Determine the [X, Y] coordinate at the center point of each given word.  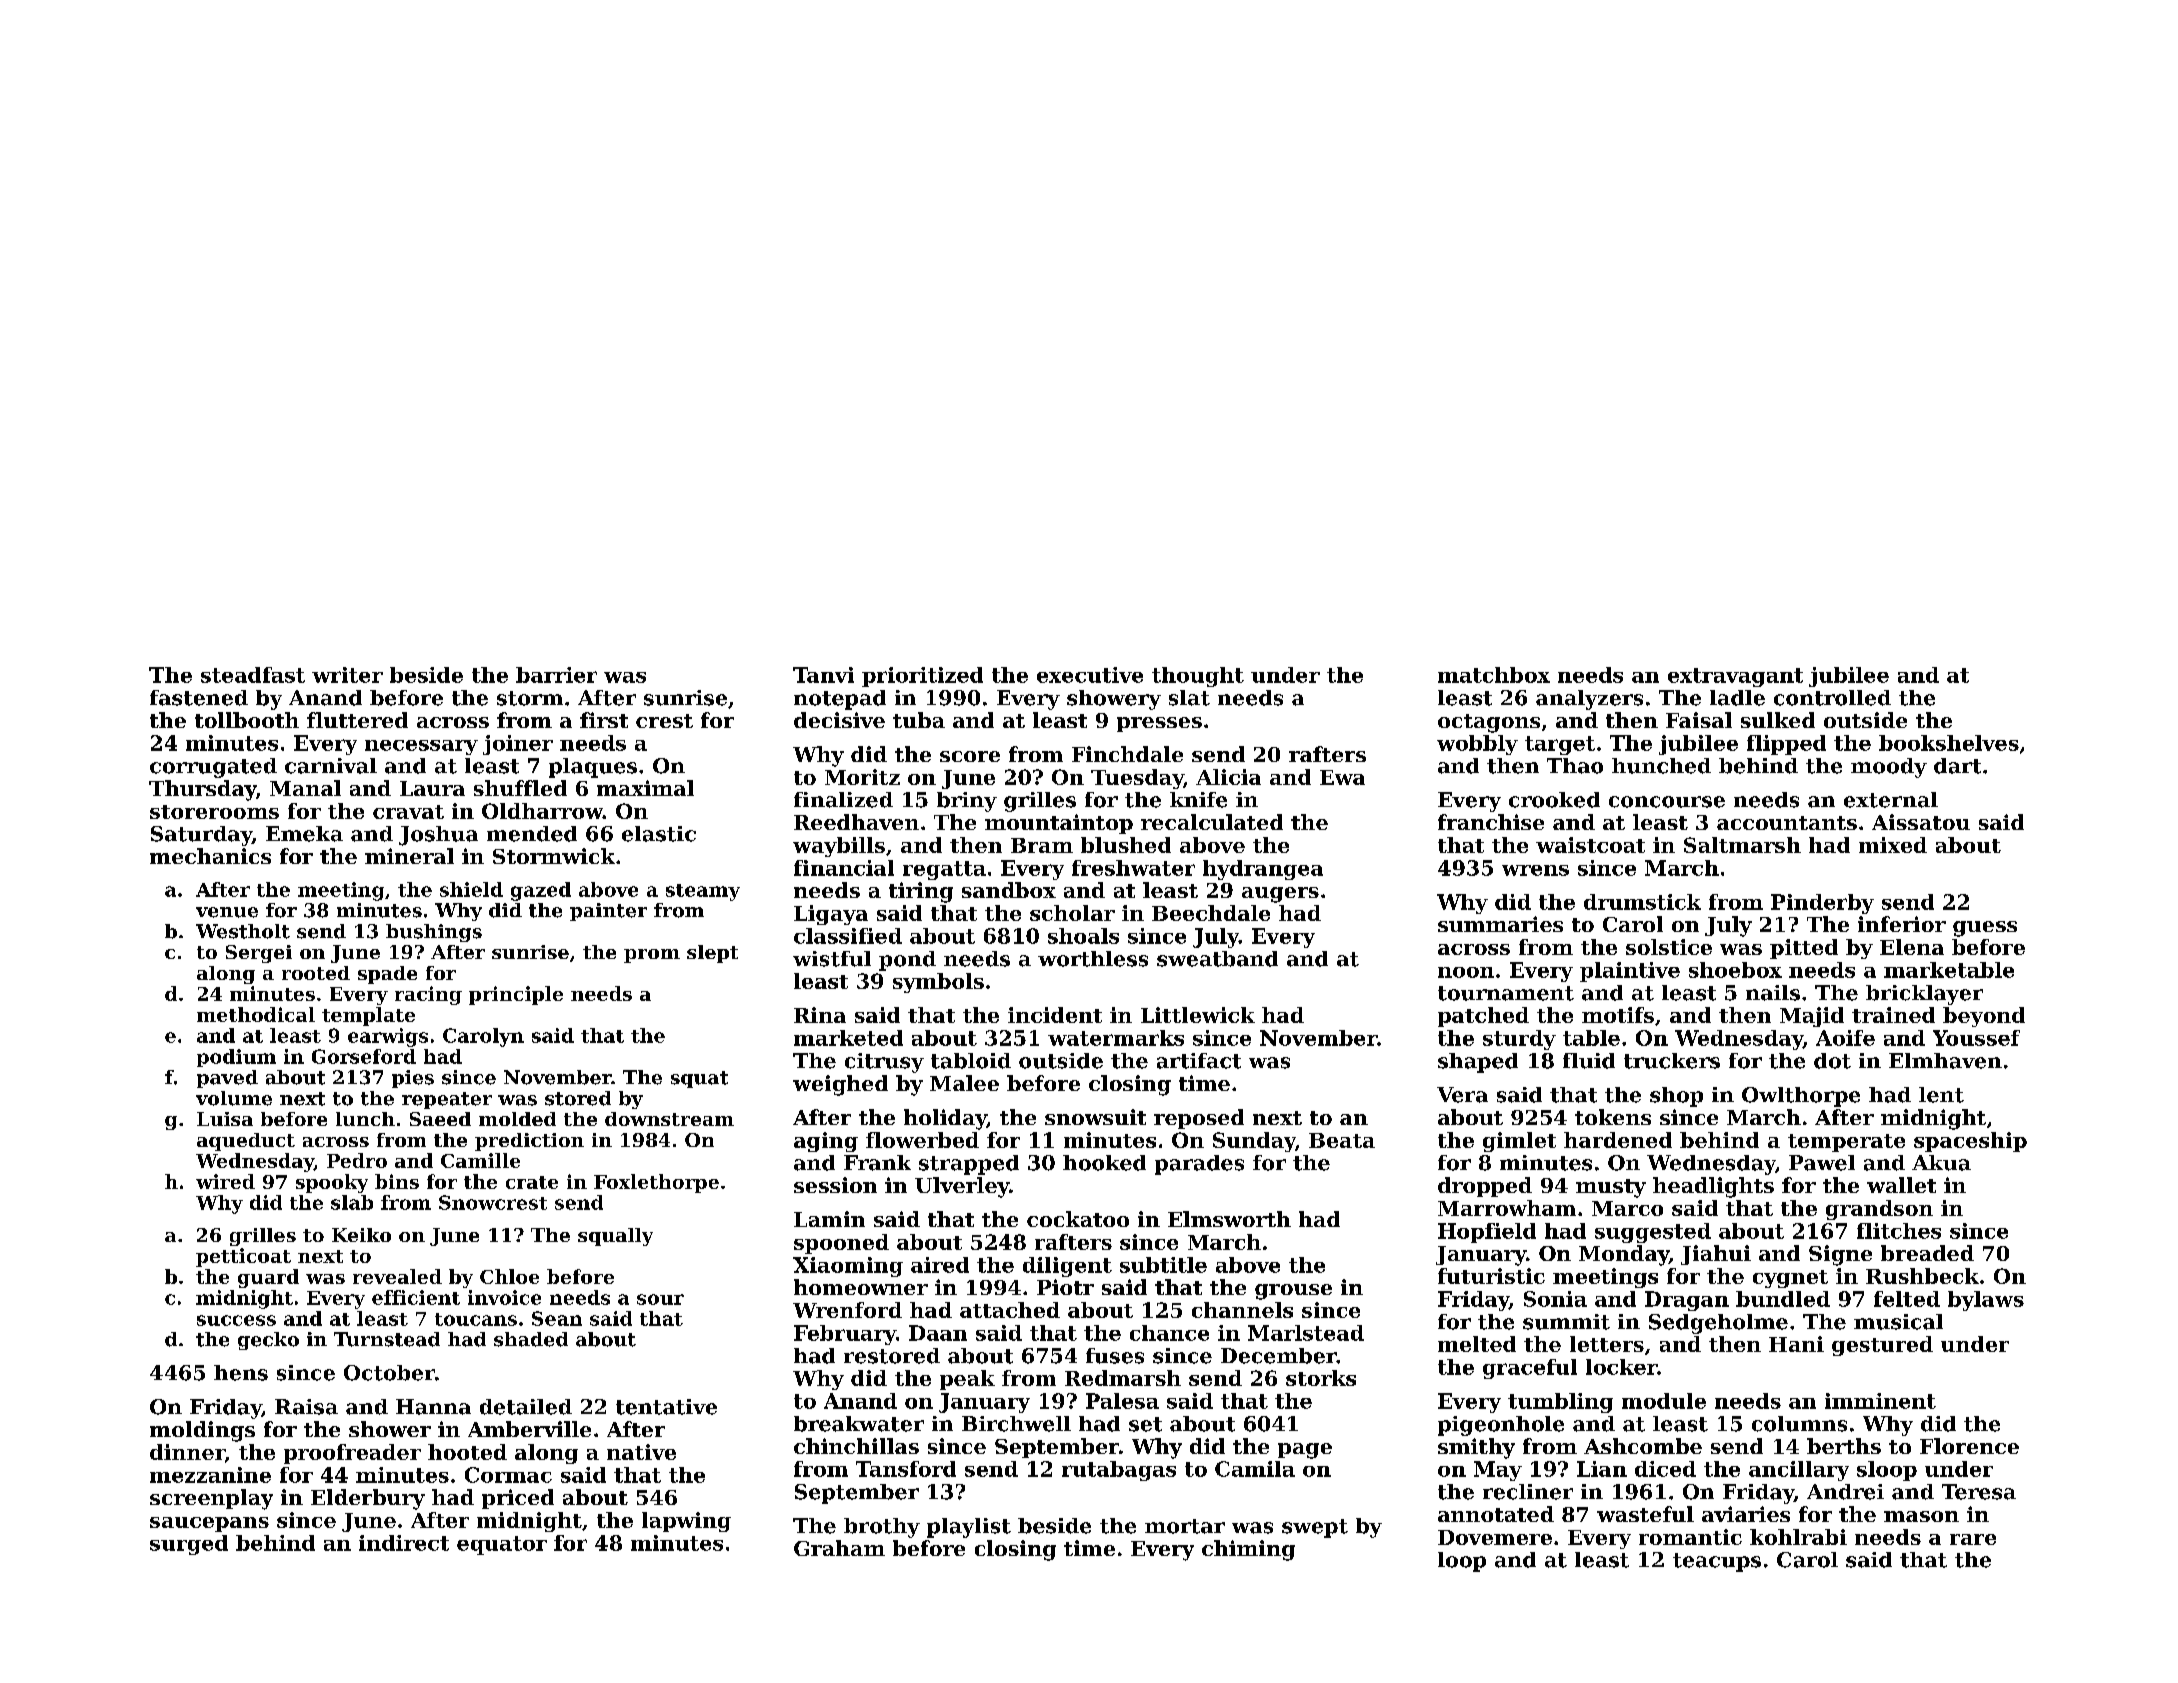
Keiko [361, 1235]
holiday [945, 1119]
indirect [404, 1543]
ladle [1737, 698]
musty [1611, 1188]
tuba [919, 720]
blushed [1126, 845]
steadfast [253, 675]
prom [652, 956]
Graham [839, 1548]
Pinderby [1822, 904]
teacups [1717, 1562]
